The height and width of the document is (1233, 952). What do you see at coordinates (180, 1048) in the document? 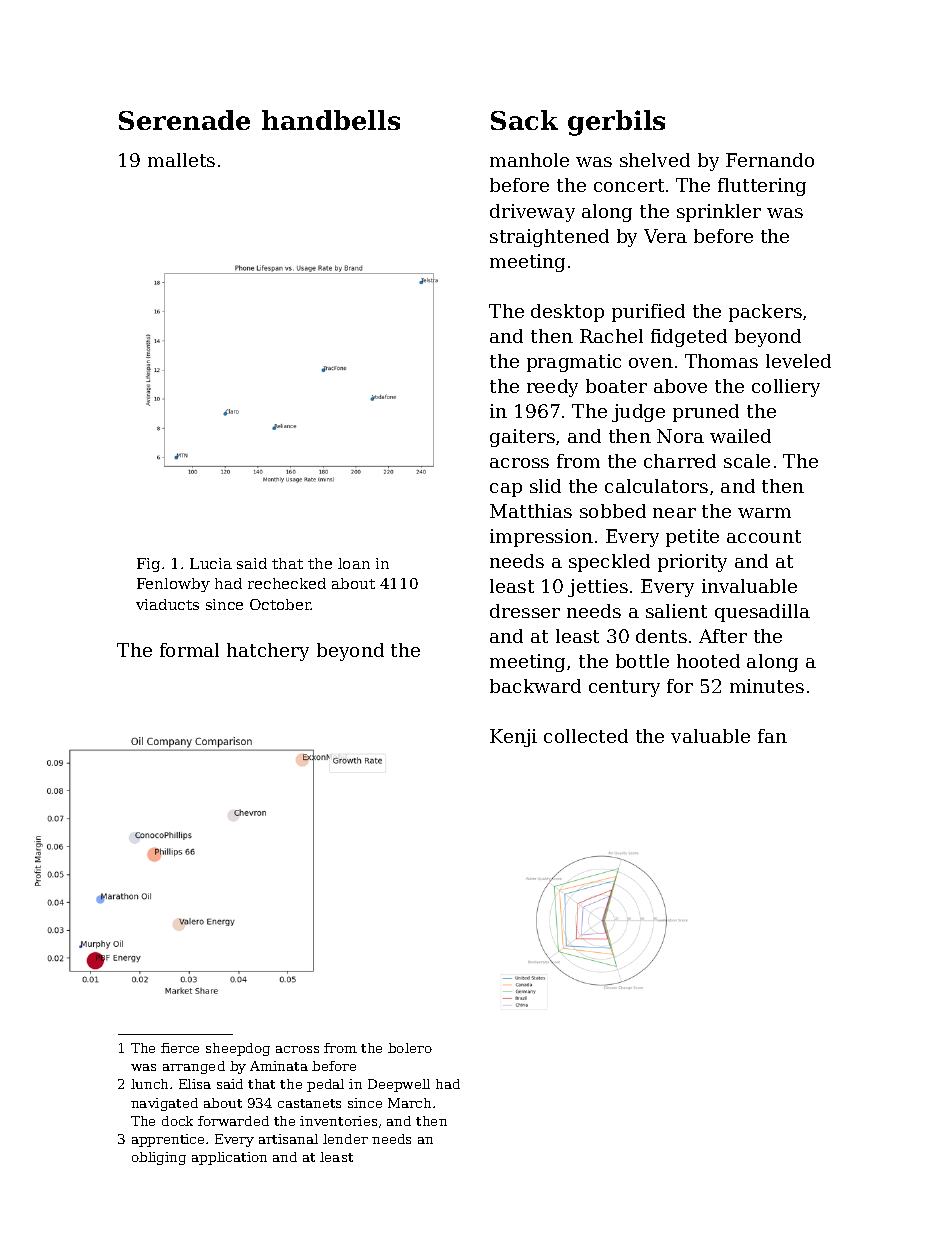
I see `fierce` at bounding box center [180, 1048].
